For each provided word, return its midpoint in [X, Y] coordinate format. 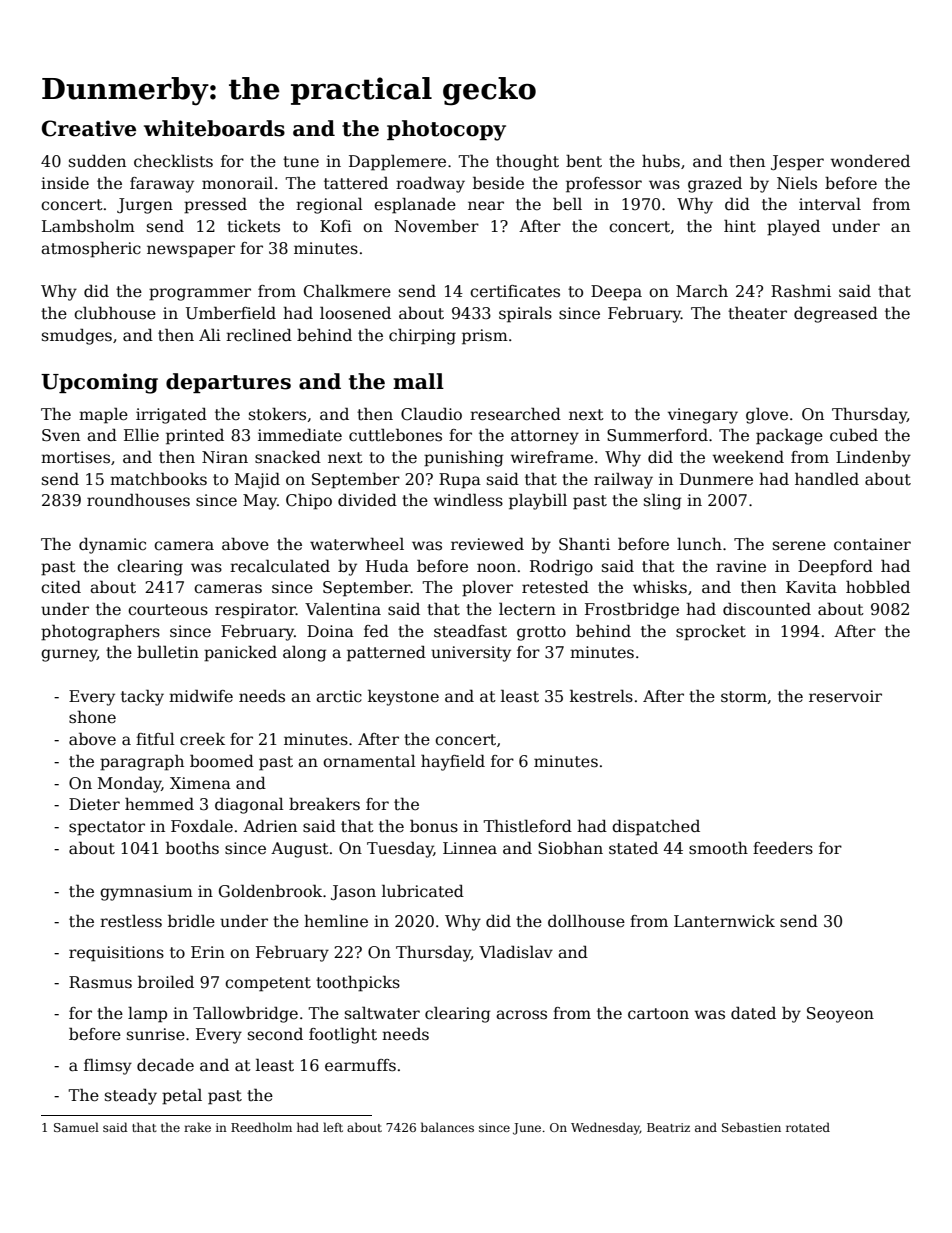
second [275, 1033]
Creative [89, 128]
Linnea [470, 848]
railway [623, 480]
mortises [75, 457]
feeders [783, 847]
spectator [107, 828]
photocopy [446, 130]
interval [830, 204]
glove [767, 415]
